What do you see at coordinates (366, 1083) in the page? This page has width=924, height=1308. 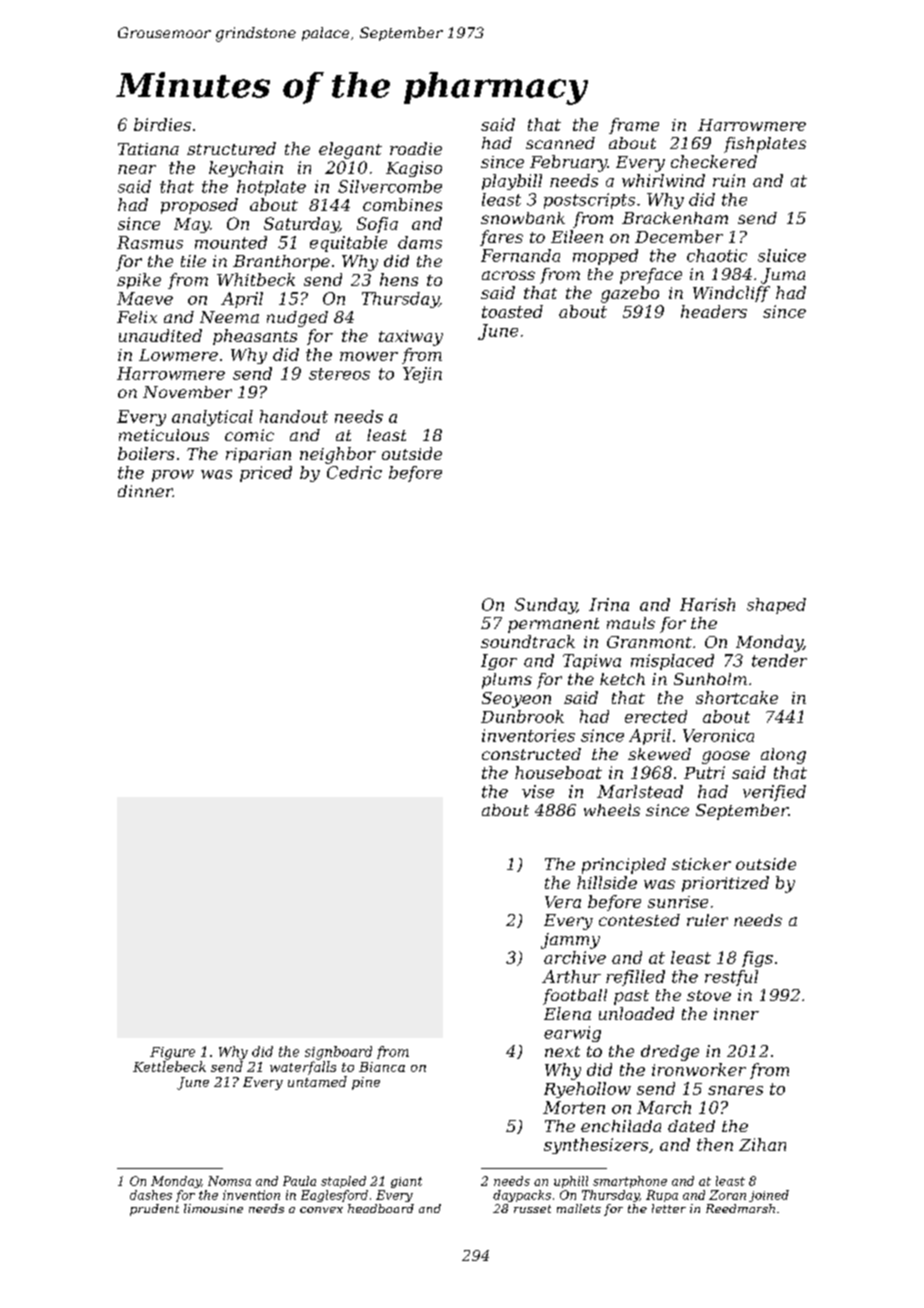 I see `pine` at bounding box center [366, 1083].
